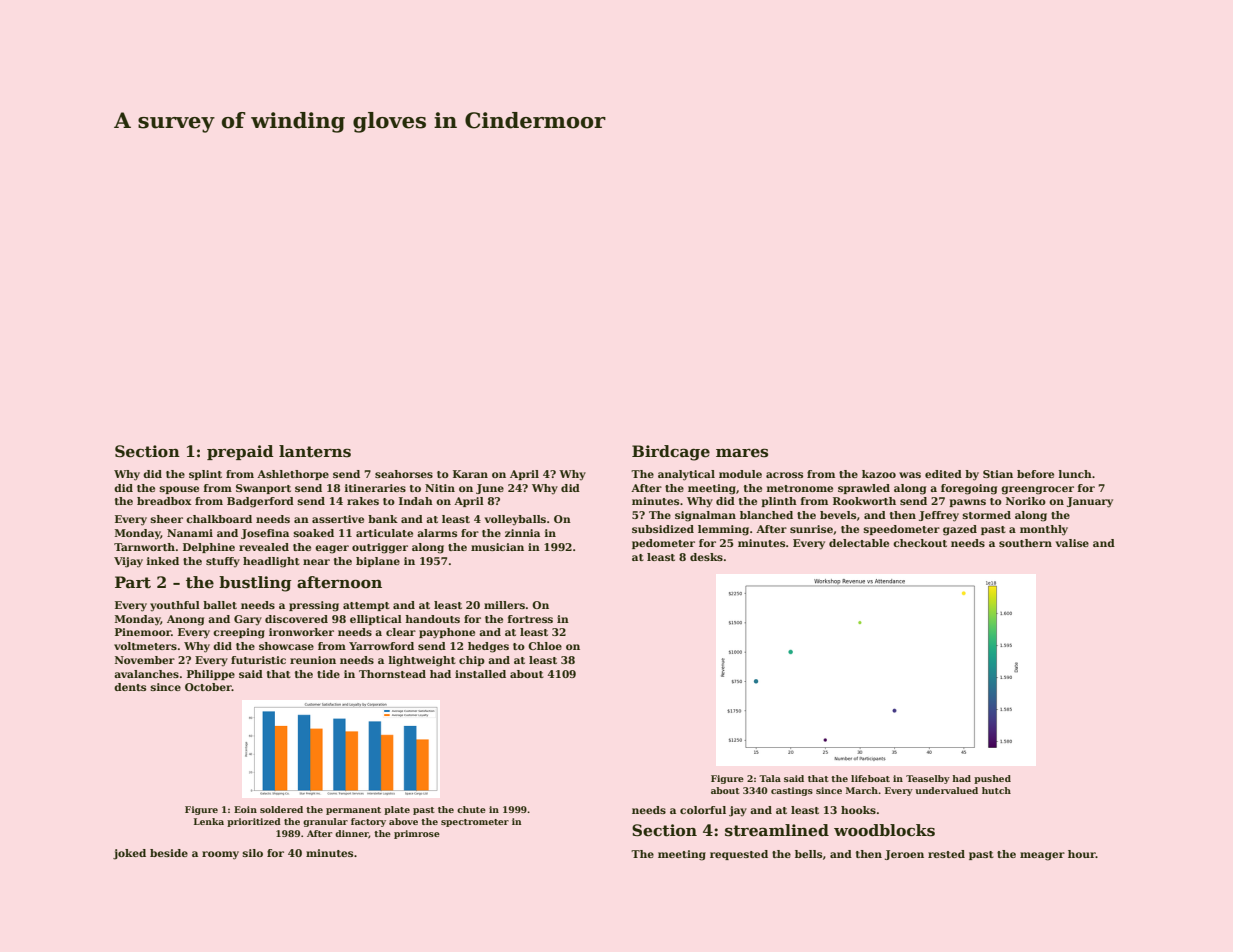  Describe the element at coordinates (471, 809) in the document. I see `chute` at that location.
